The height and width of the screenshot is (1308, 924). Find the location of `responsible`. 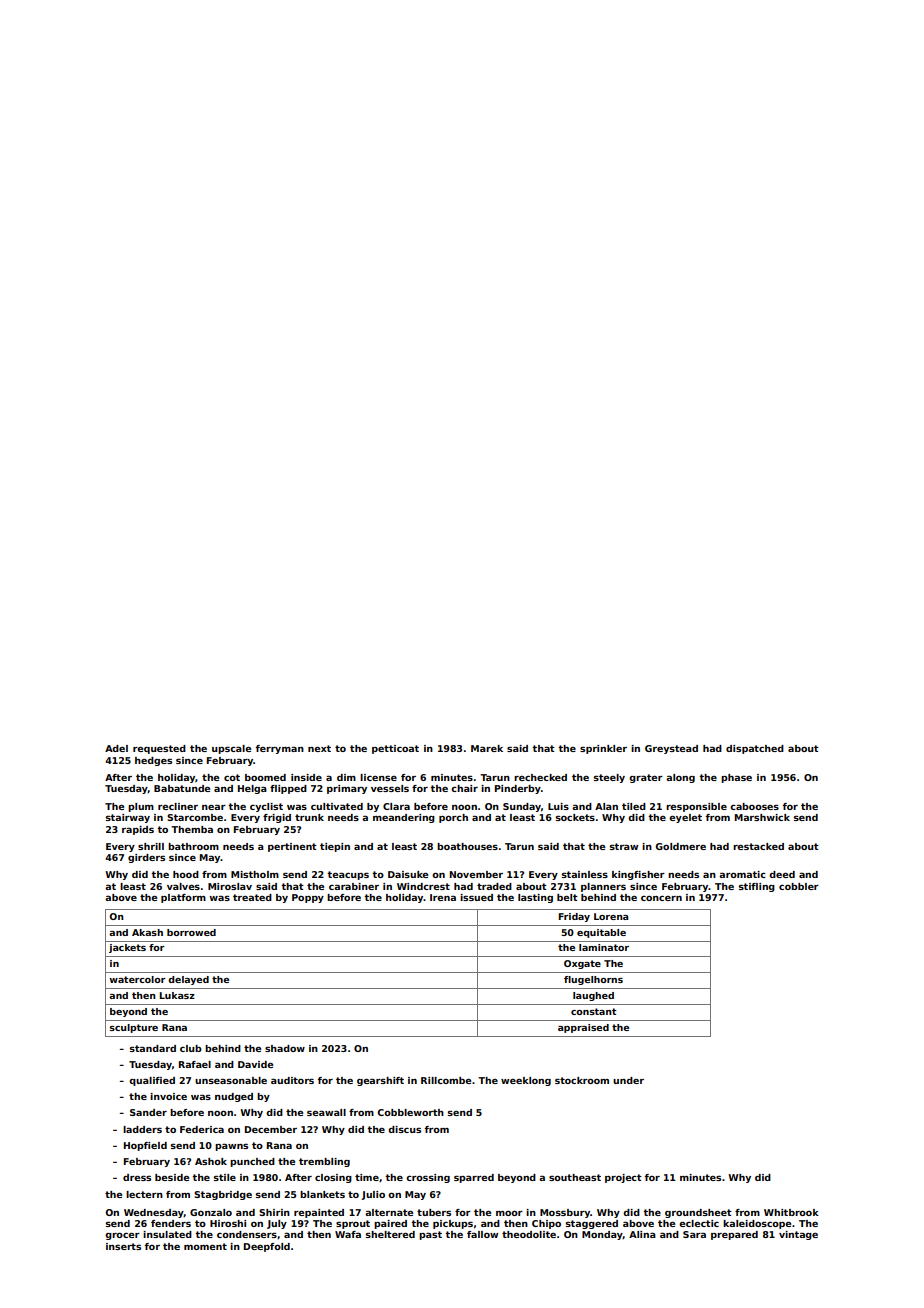

responsible is located at coordinates (696, 807).
